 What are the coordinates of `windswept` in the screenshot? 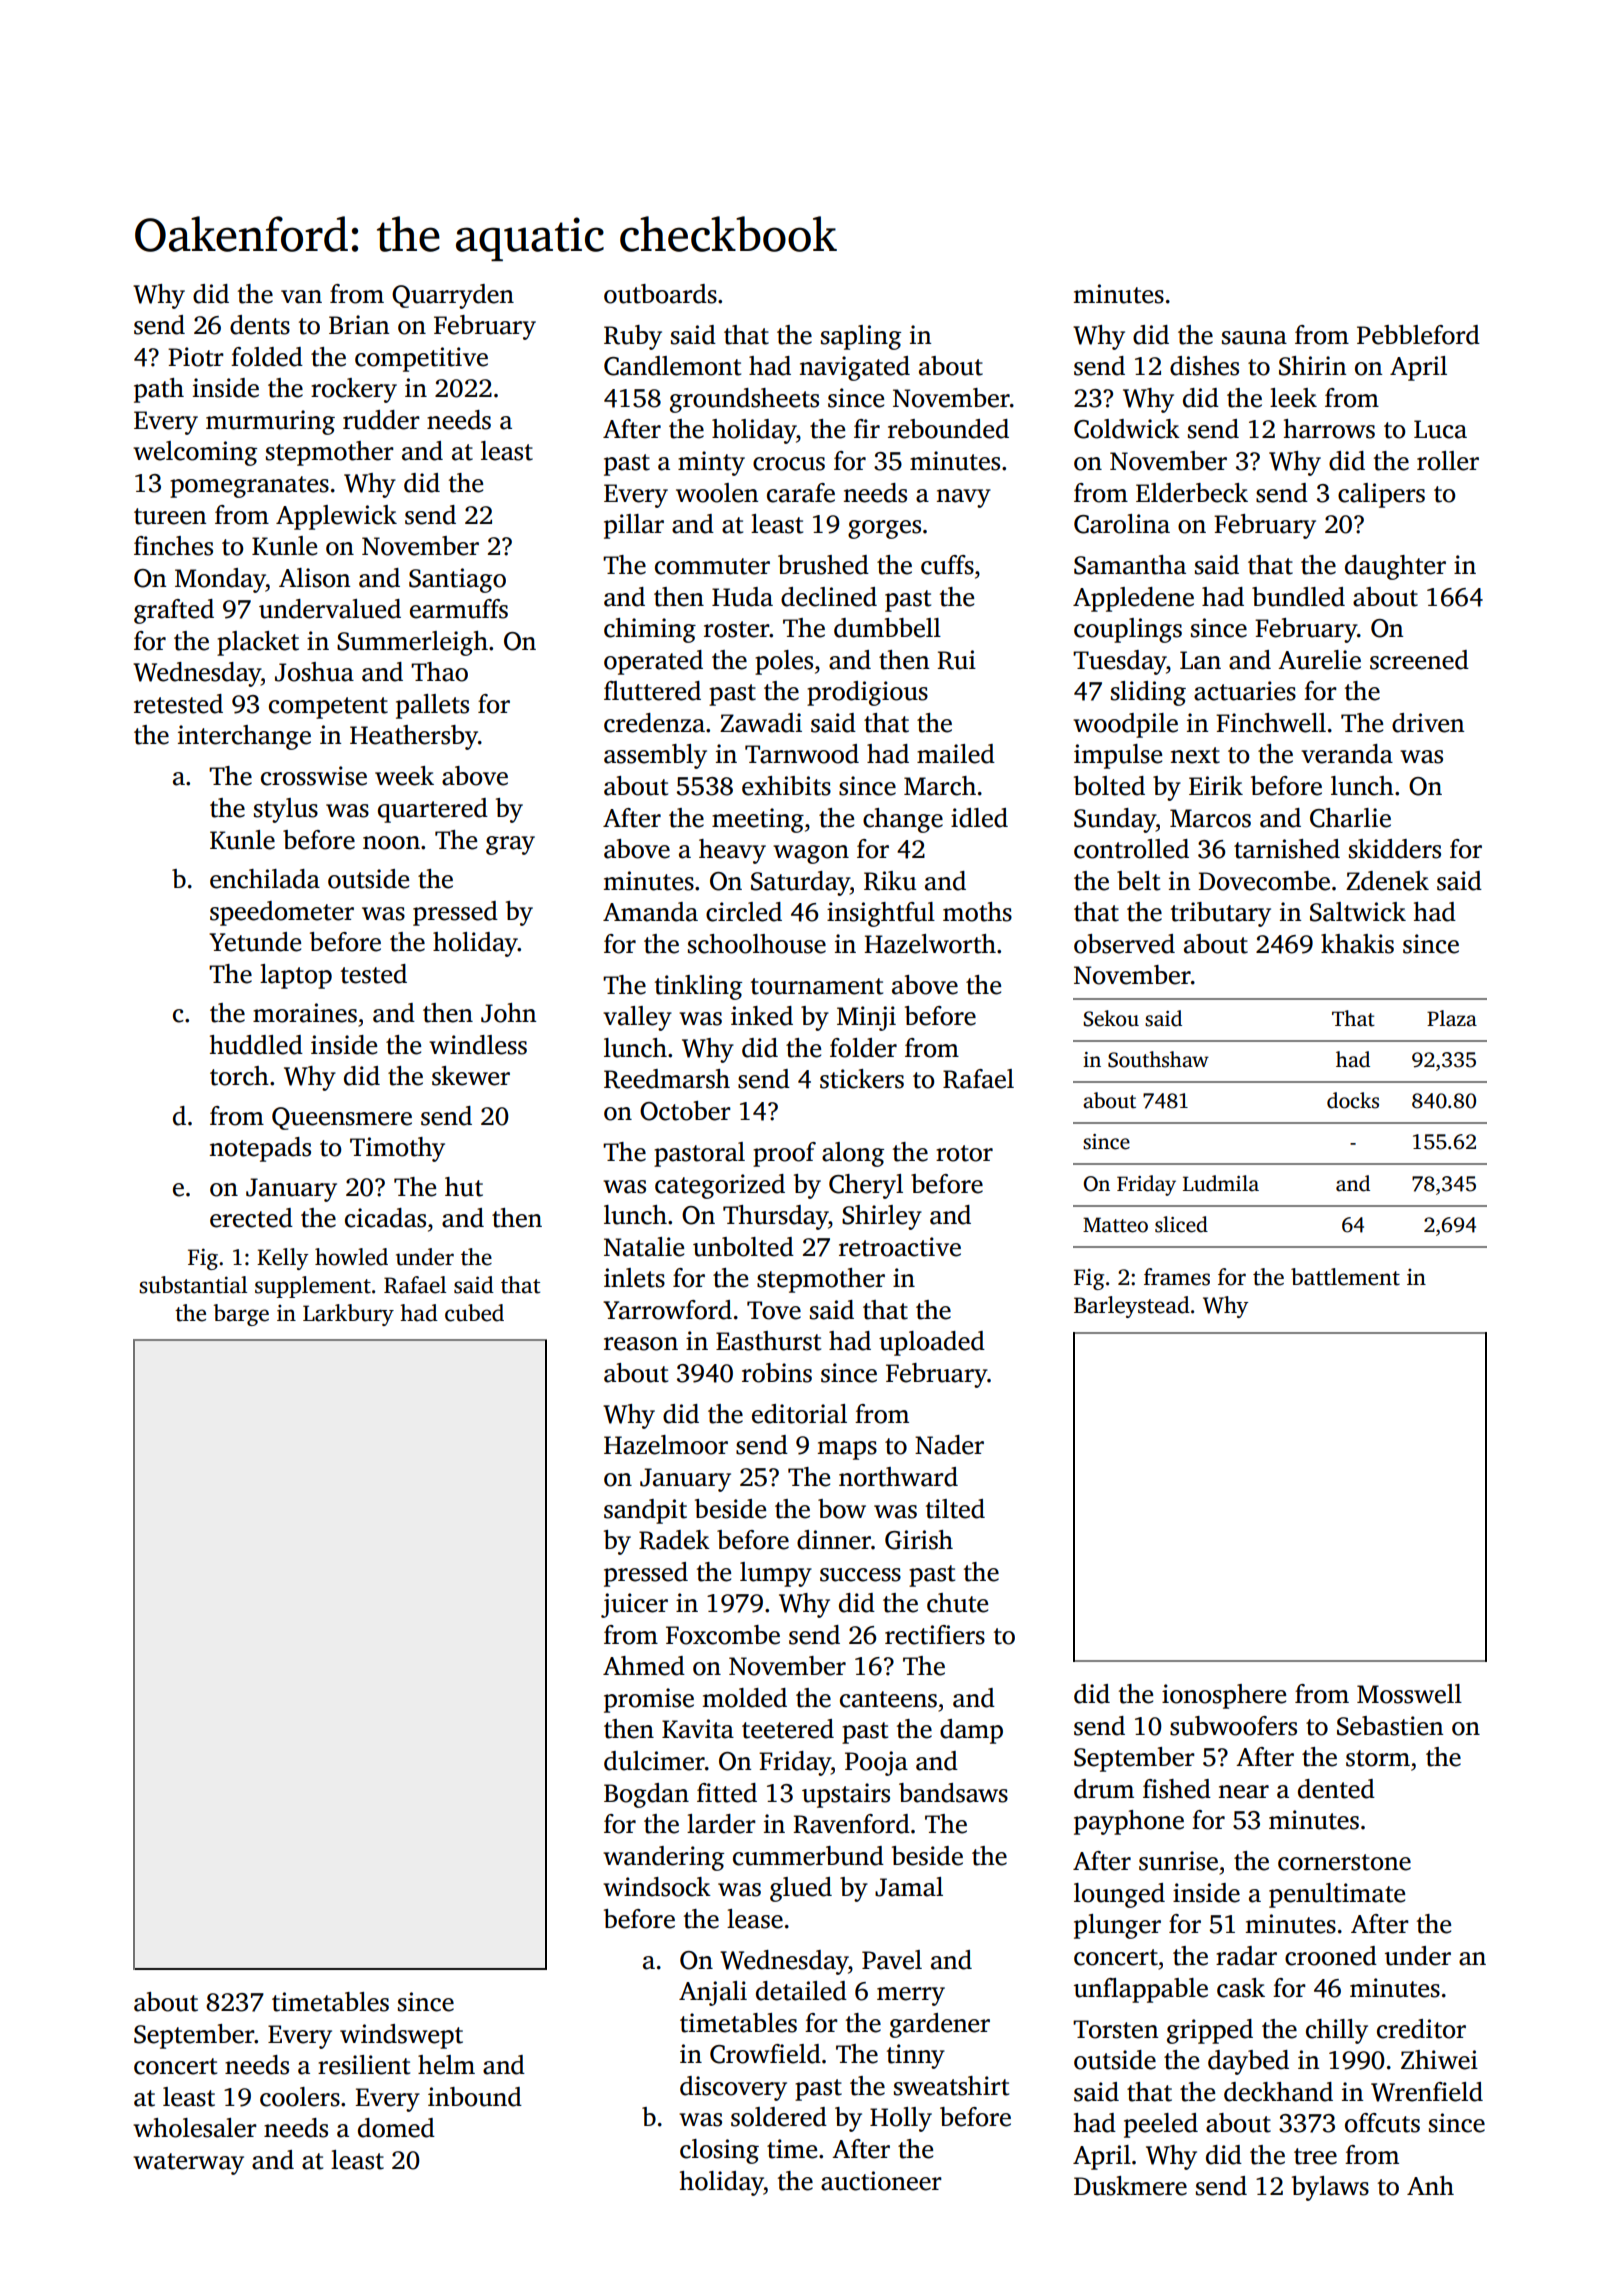 It's located at (401, 2036).
